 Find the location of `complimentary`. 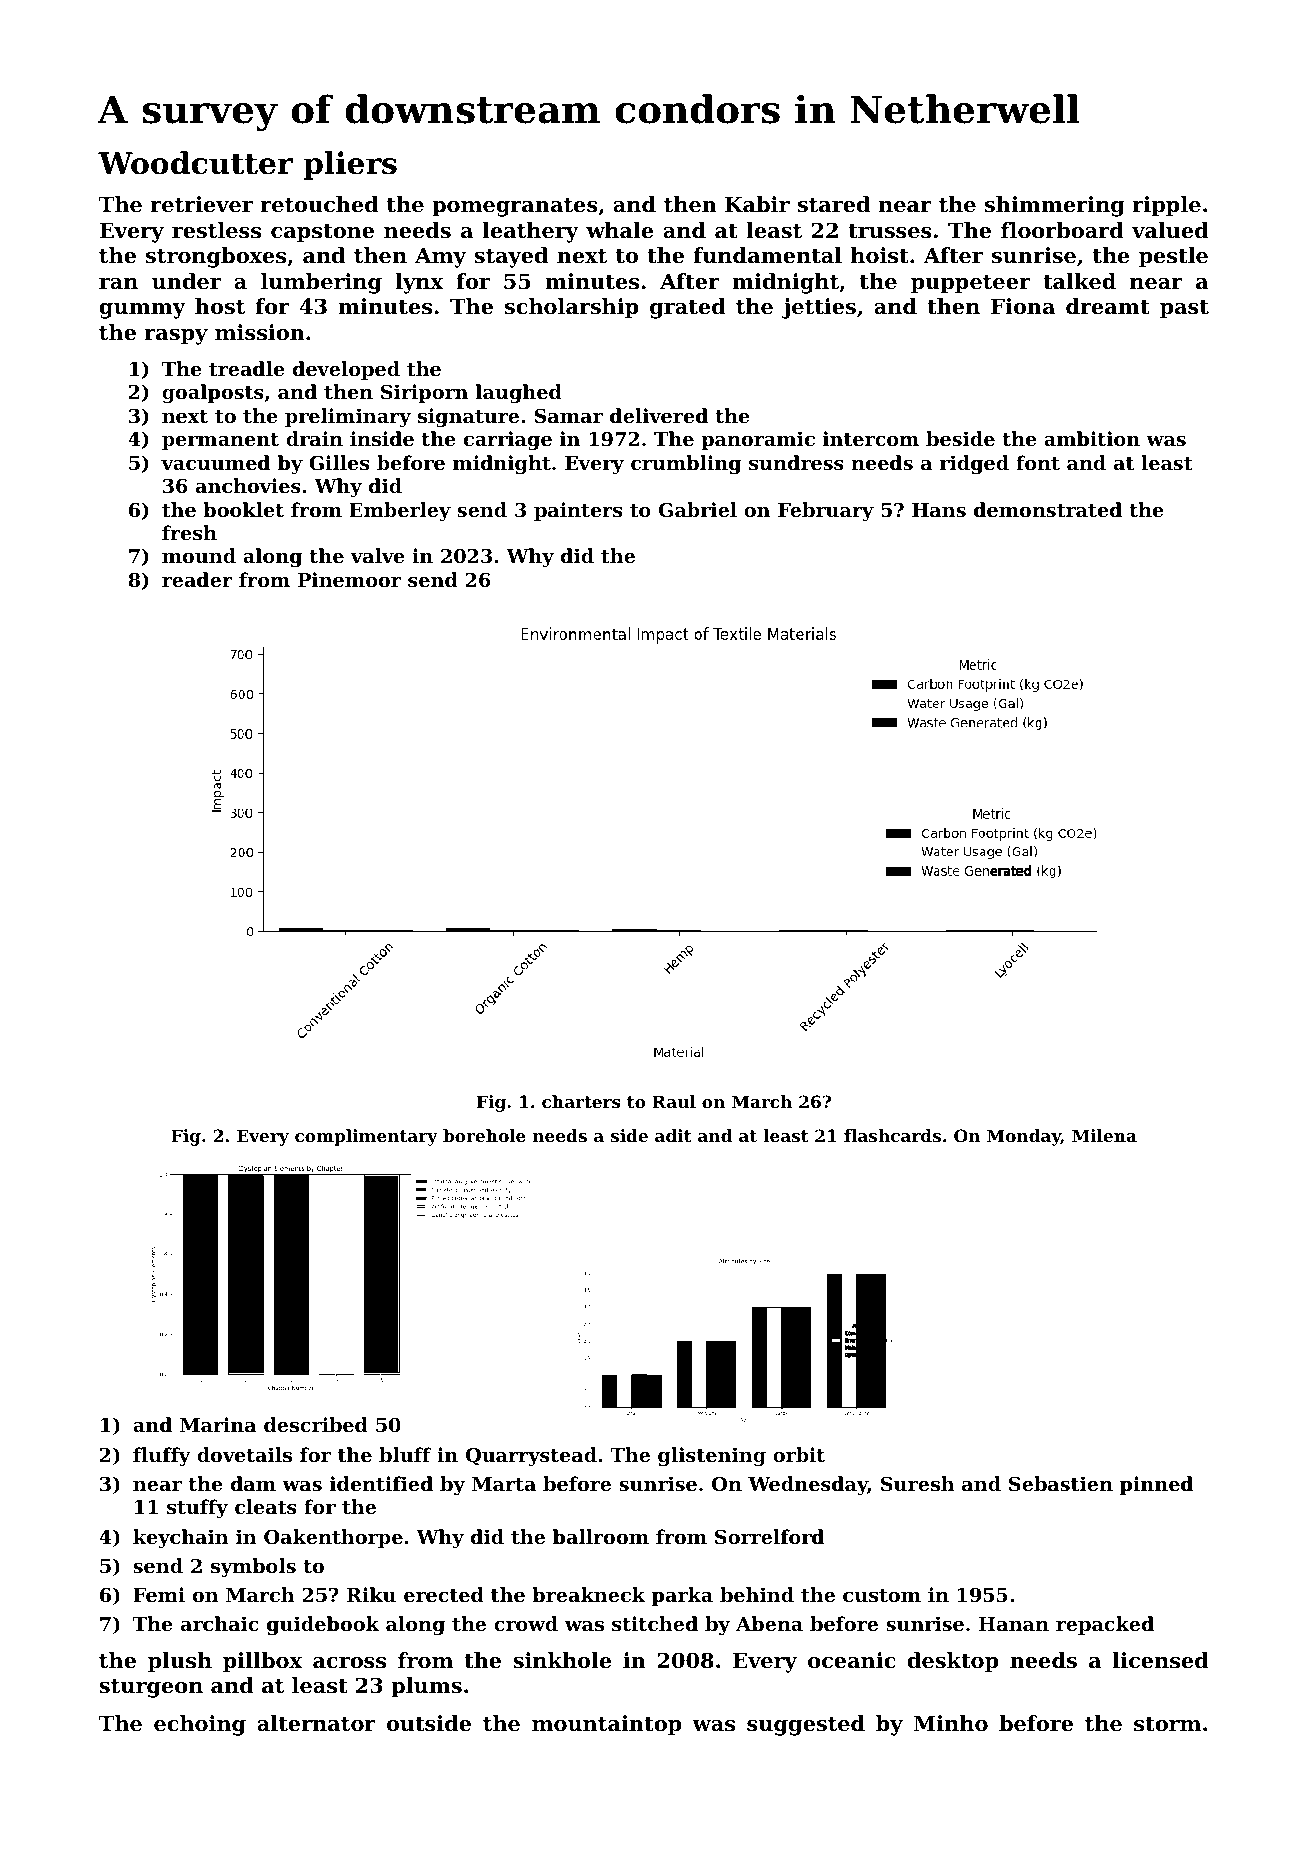

complimentary is located at coordinates (366, 1137).
